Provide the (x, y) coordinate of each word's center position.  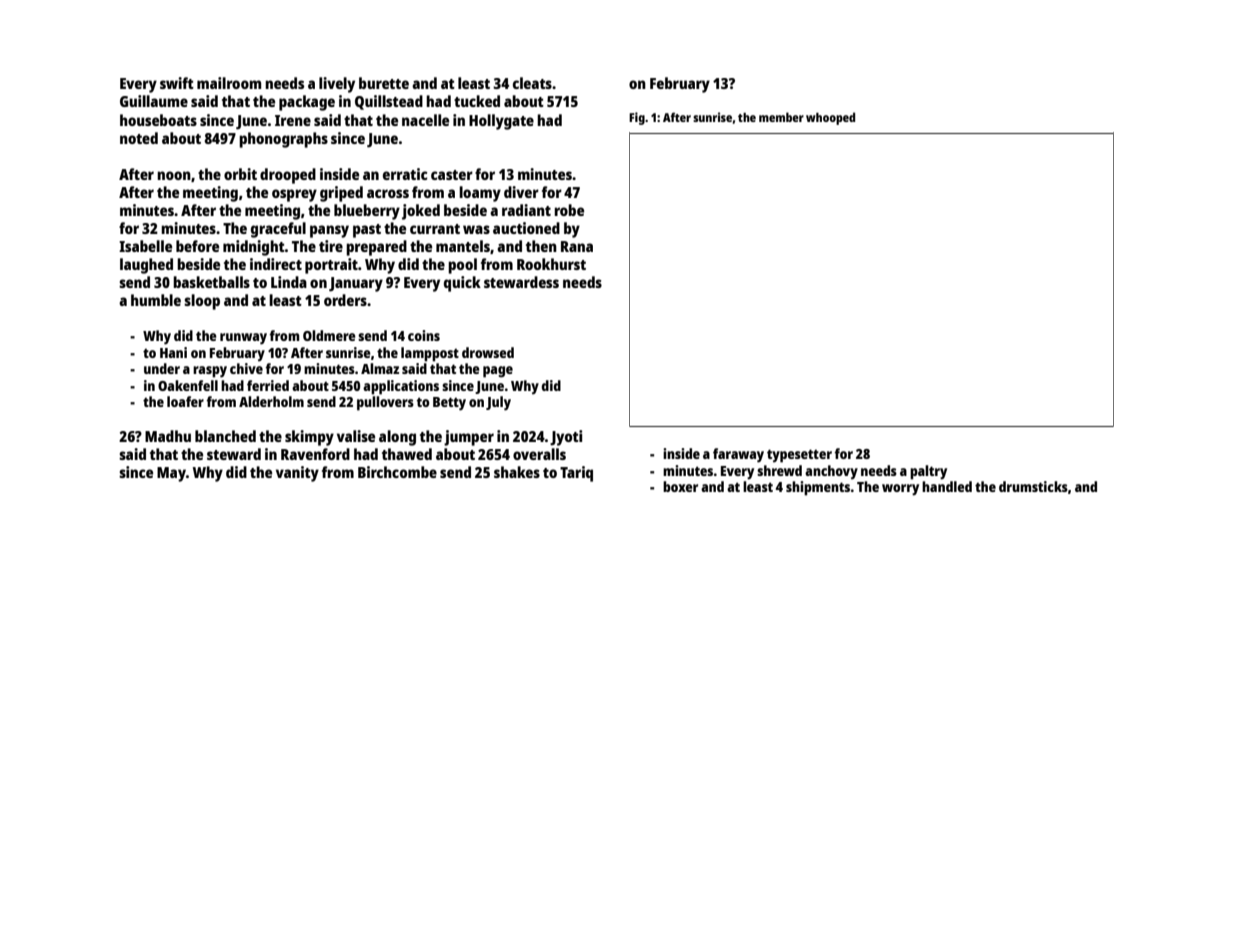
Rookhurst (551, 264)
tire (331, 246)
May (171, 474)
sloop (202, 302)
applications (401, 387)
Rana (577, 246)
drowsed (488, 352)
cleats (532, 83)
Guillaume (154, 101)
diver (521, 192)
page (498, 372)
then (541, 246)
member (781, 117)
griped (341, 194)
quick (462, 284)
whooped (830, 118)
